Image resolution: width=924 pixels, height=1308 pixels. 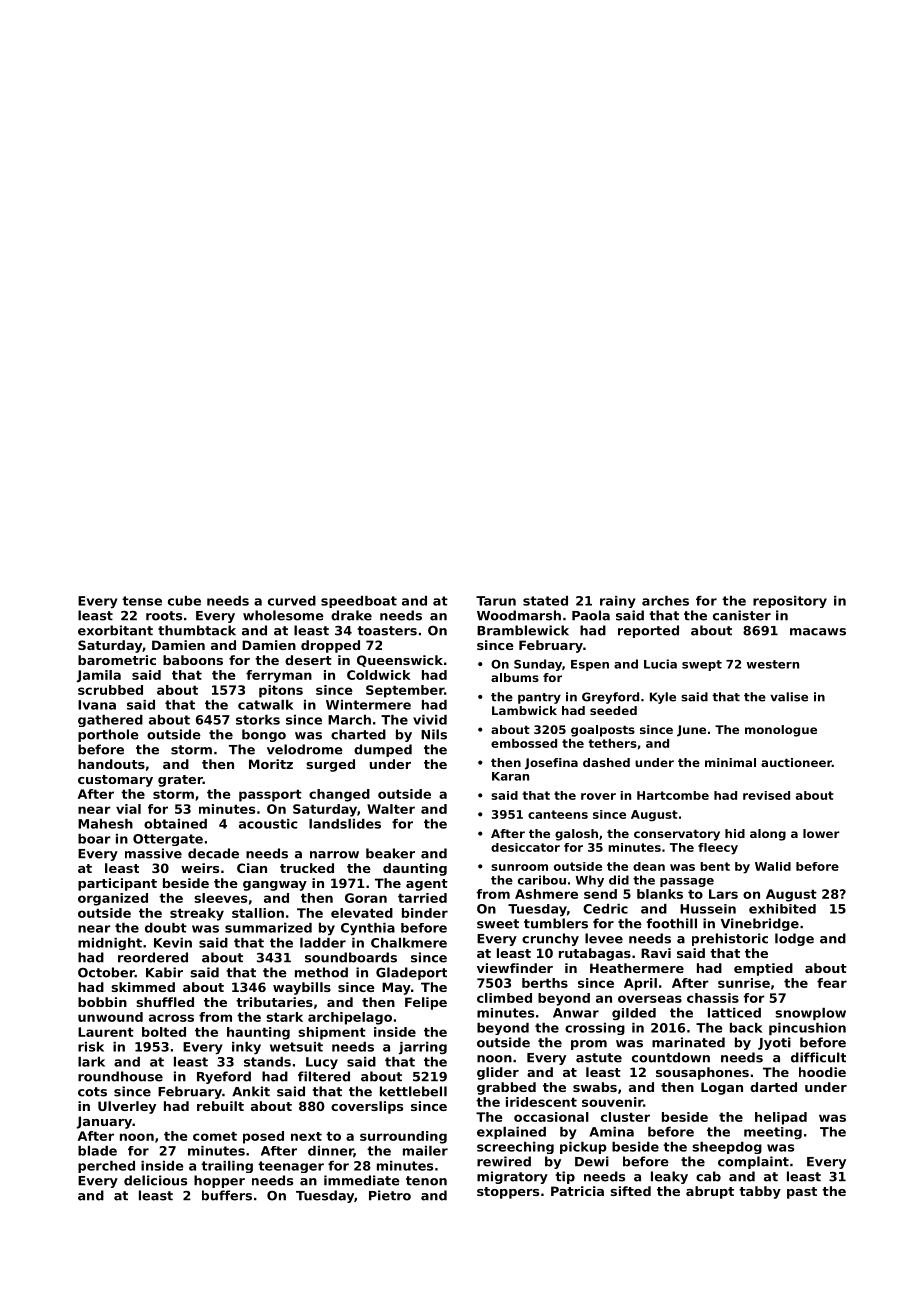 What do you see at coordinates (523, 630) in the document?
I see `Bramblewick` at bounding box center [523, 630].
